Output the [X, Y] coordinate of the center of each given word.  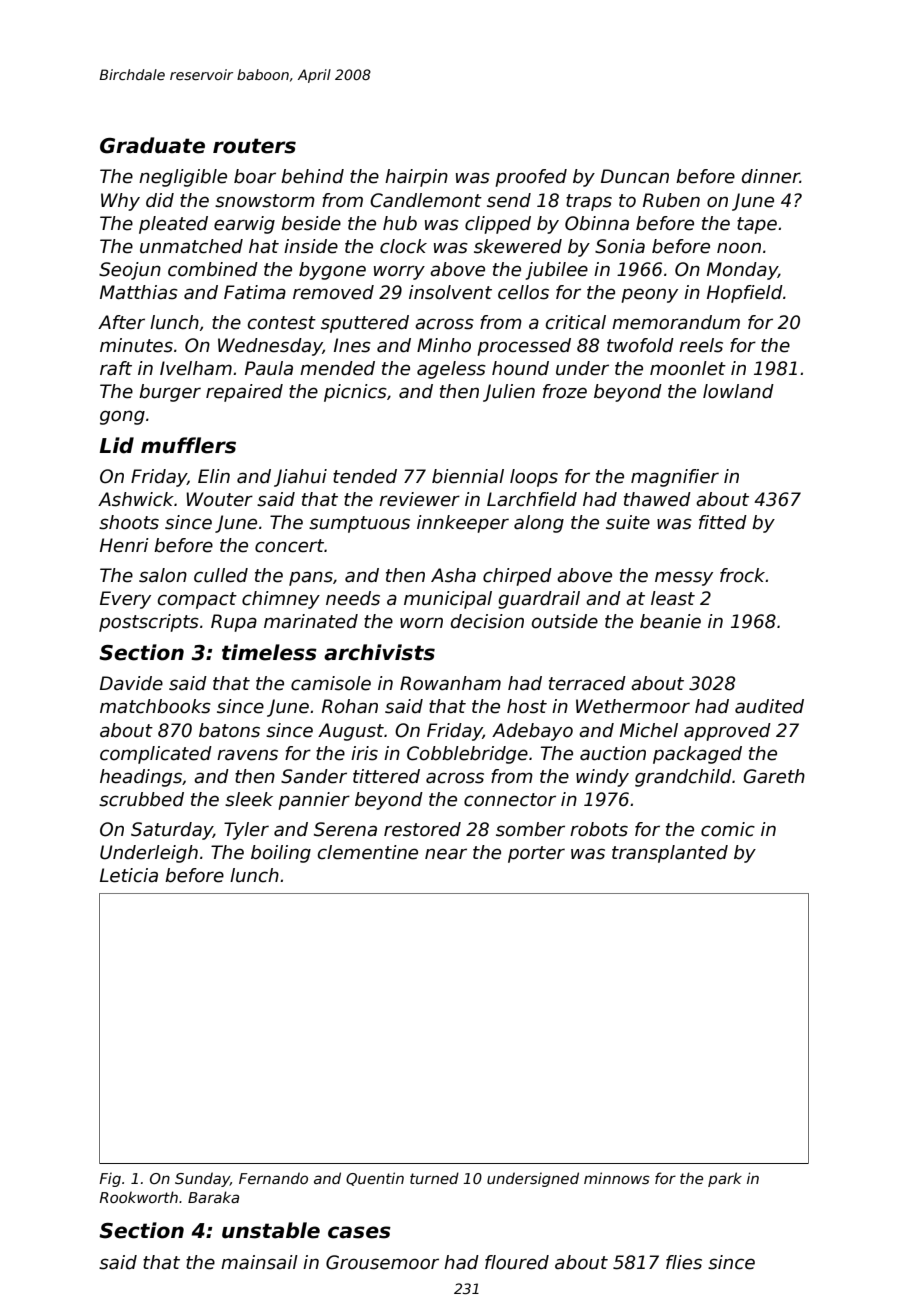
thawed [657, 499]
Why [120, 202]
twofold [640, 345]
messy [684, 578]
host [527, 706]
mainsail [259, 1262]
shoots [129, 522]
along [539, 524]
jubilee [556, 271]
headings [141, 778]
